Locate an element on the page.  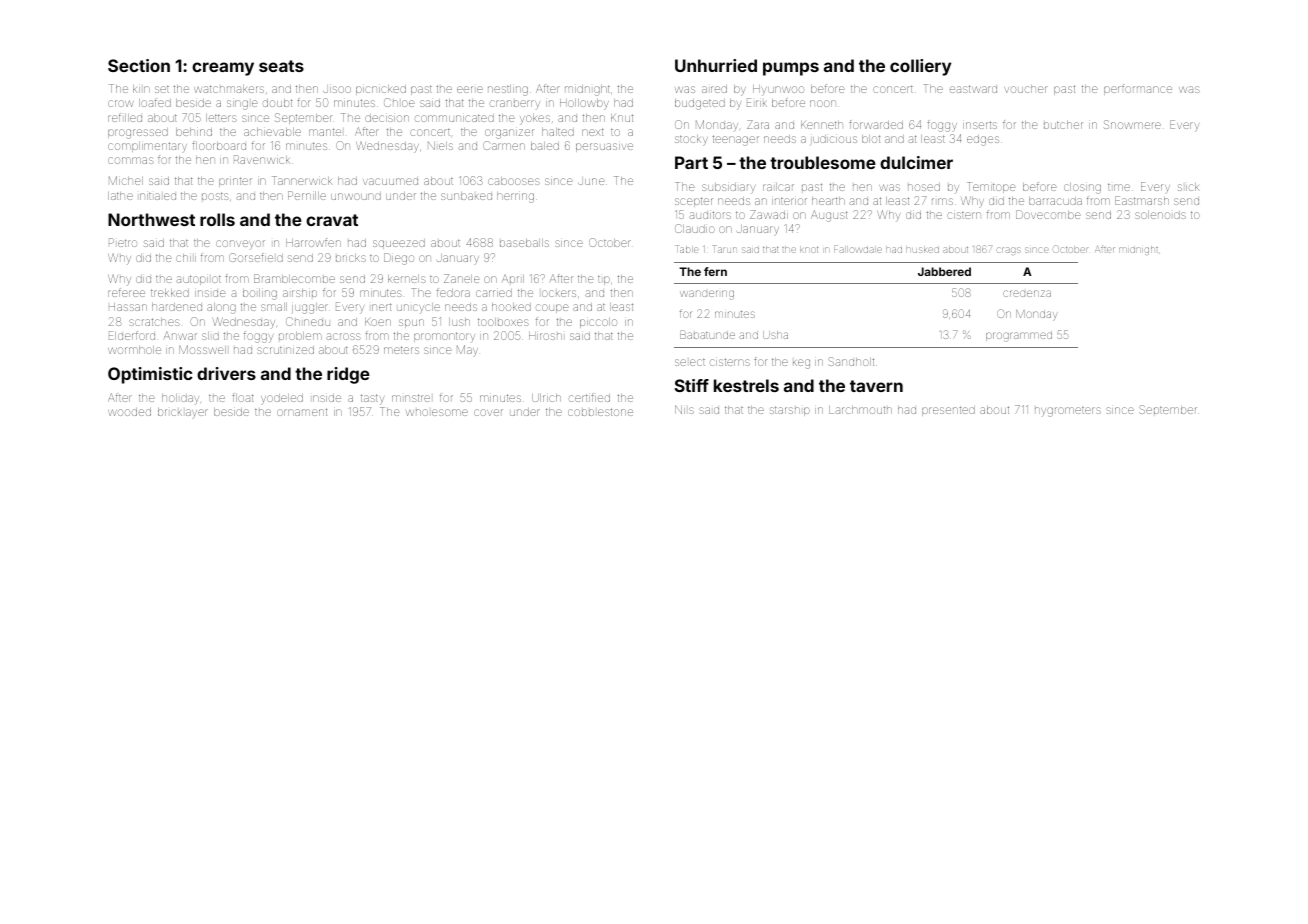
Section is located at coordinates (139, 65).
